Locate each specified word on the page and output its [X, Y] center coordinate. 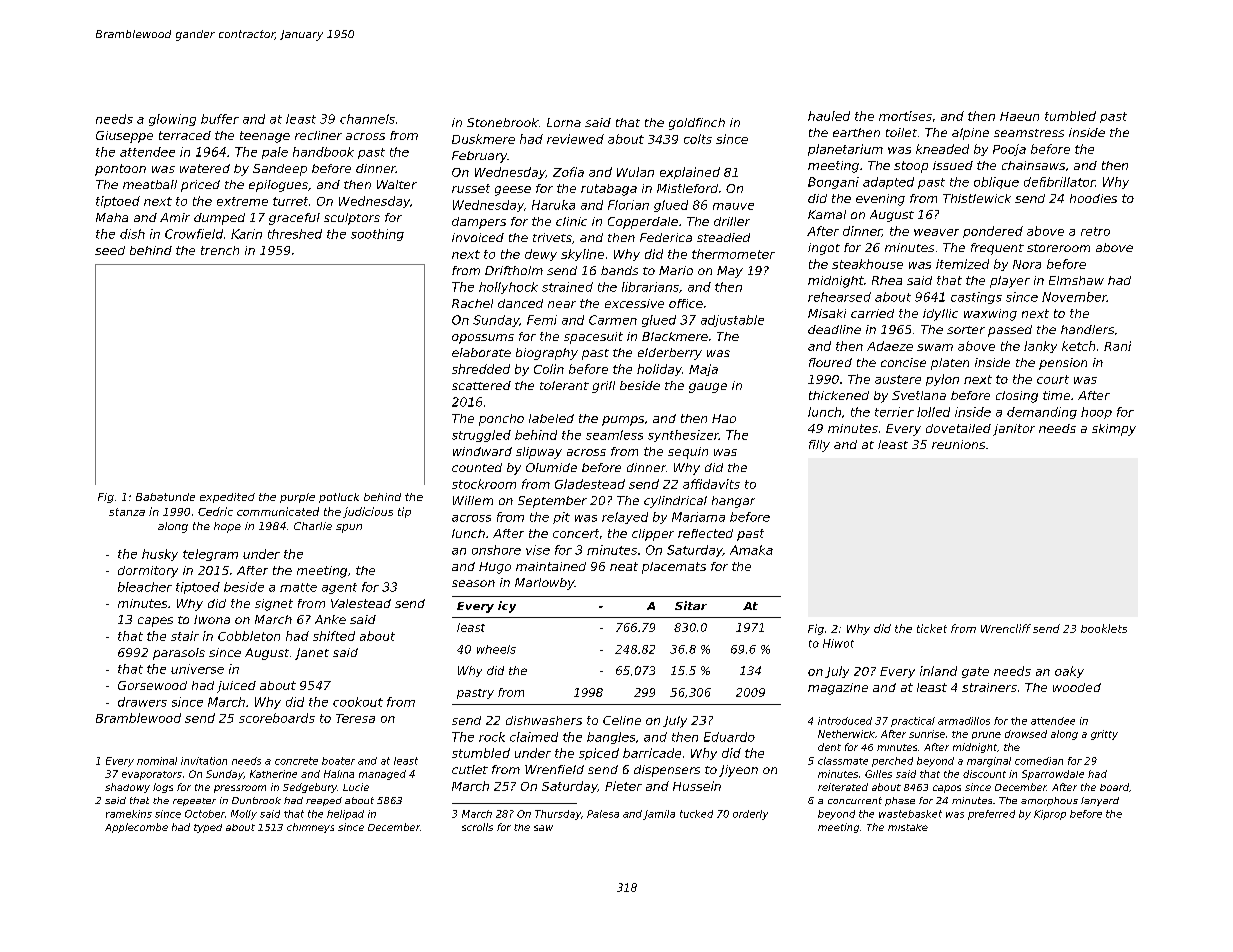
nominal [157, 761]
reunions [958, 444]
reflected [705, 533]
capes [155, 622]
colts [698, 139]
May [730, 272]
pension [1063, 364]
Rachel [472, 303]
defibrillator [1059, 182]
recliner [318, 135]
